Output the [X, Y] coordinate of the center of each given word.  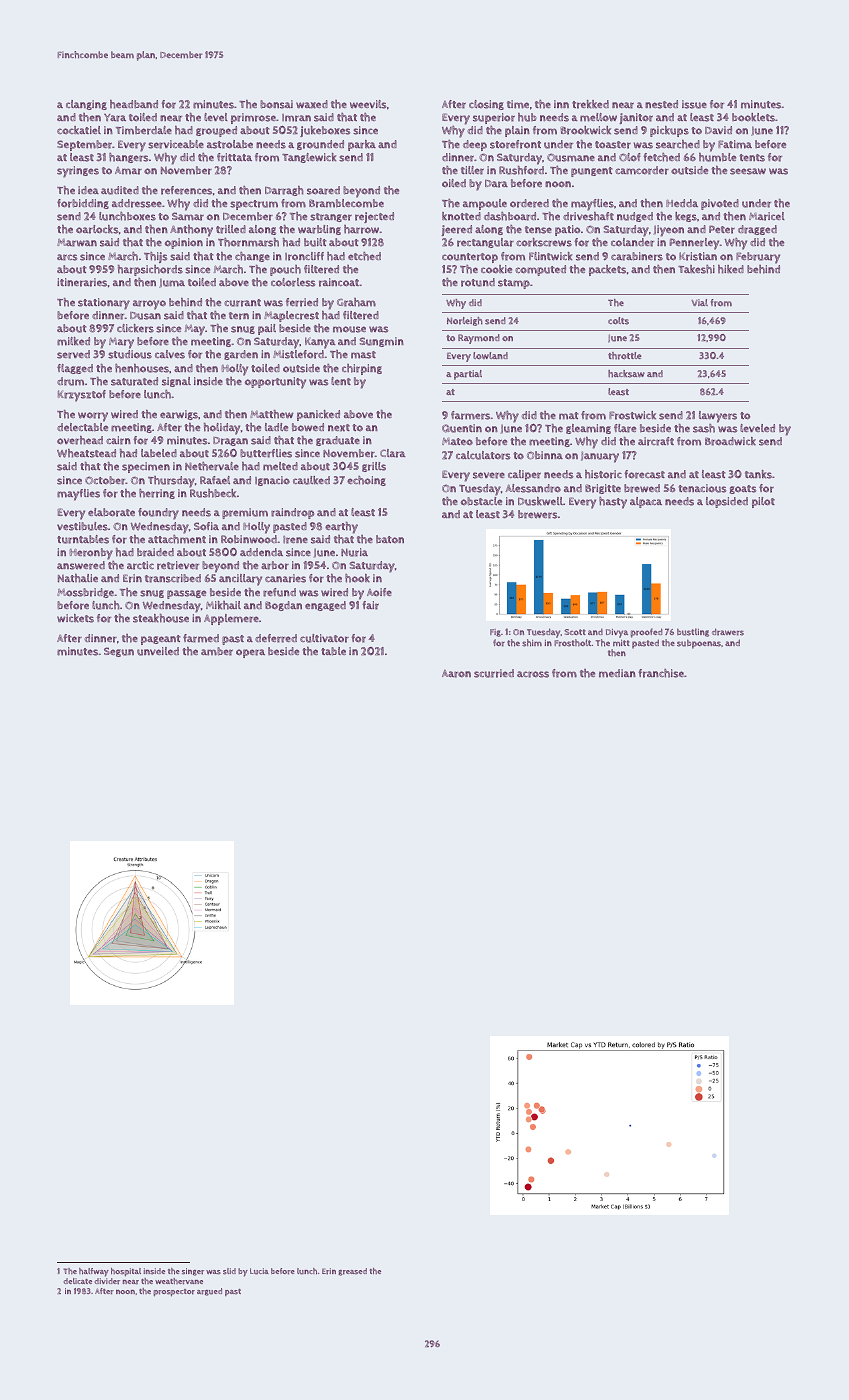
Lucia [259, 1271]
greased [352, 1272]
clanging [86, 105]
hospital [126, 1272]
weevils [368, 104]
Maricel [767, 216]
